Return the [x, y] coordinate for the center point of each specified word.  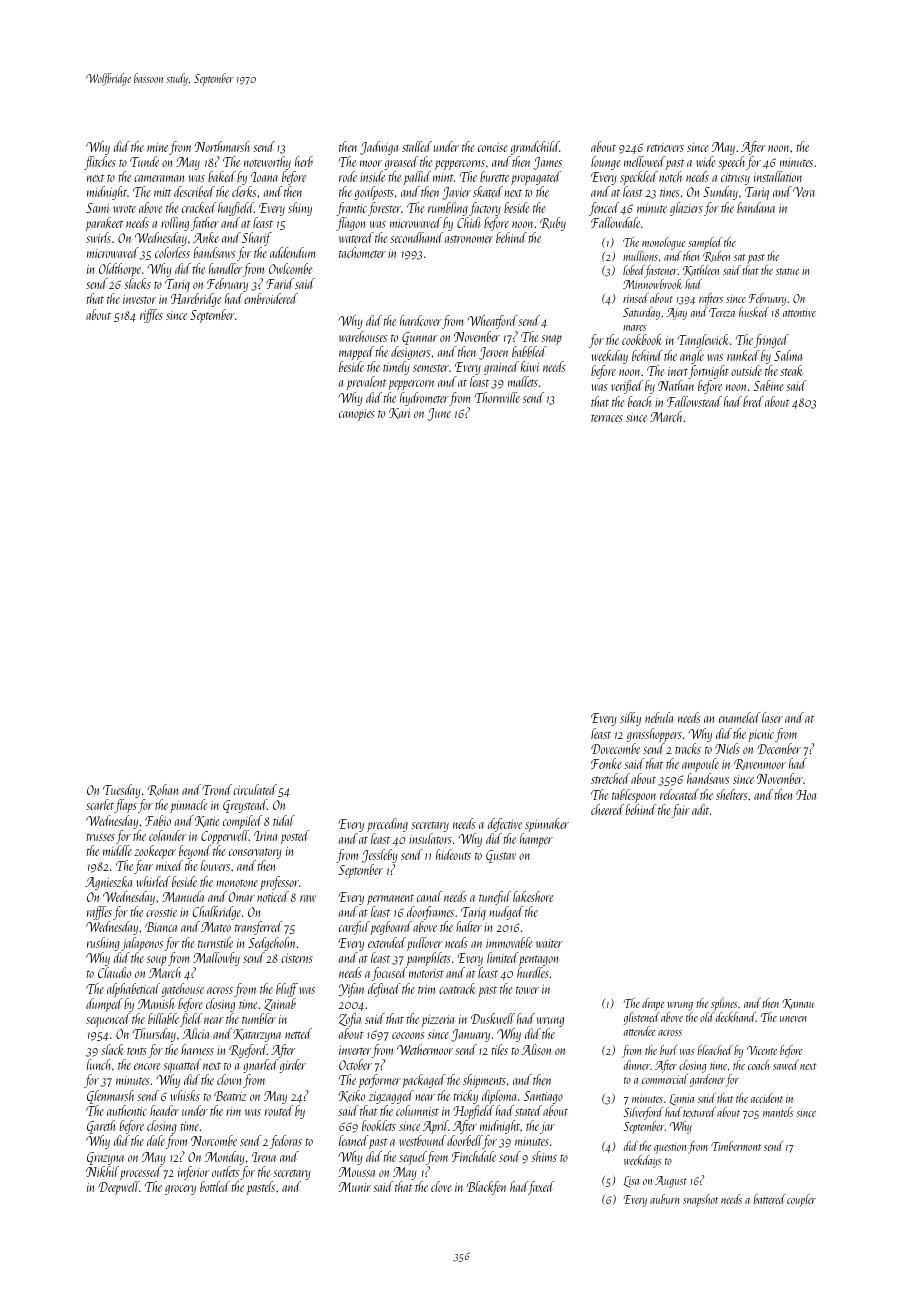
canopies [356, 415]
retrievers [665, 147]
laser [772, 717]
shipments [484, 1081]
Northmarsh [222, 146]
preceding [387, 825]
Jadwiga [379, 148]
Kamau [798, 1004]
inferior [193, 1173]
